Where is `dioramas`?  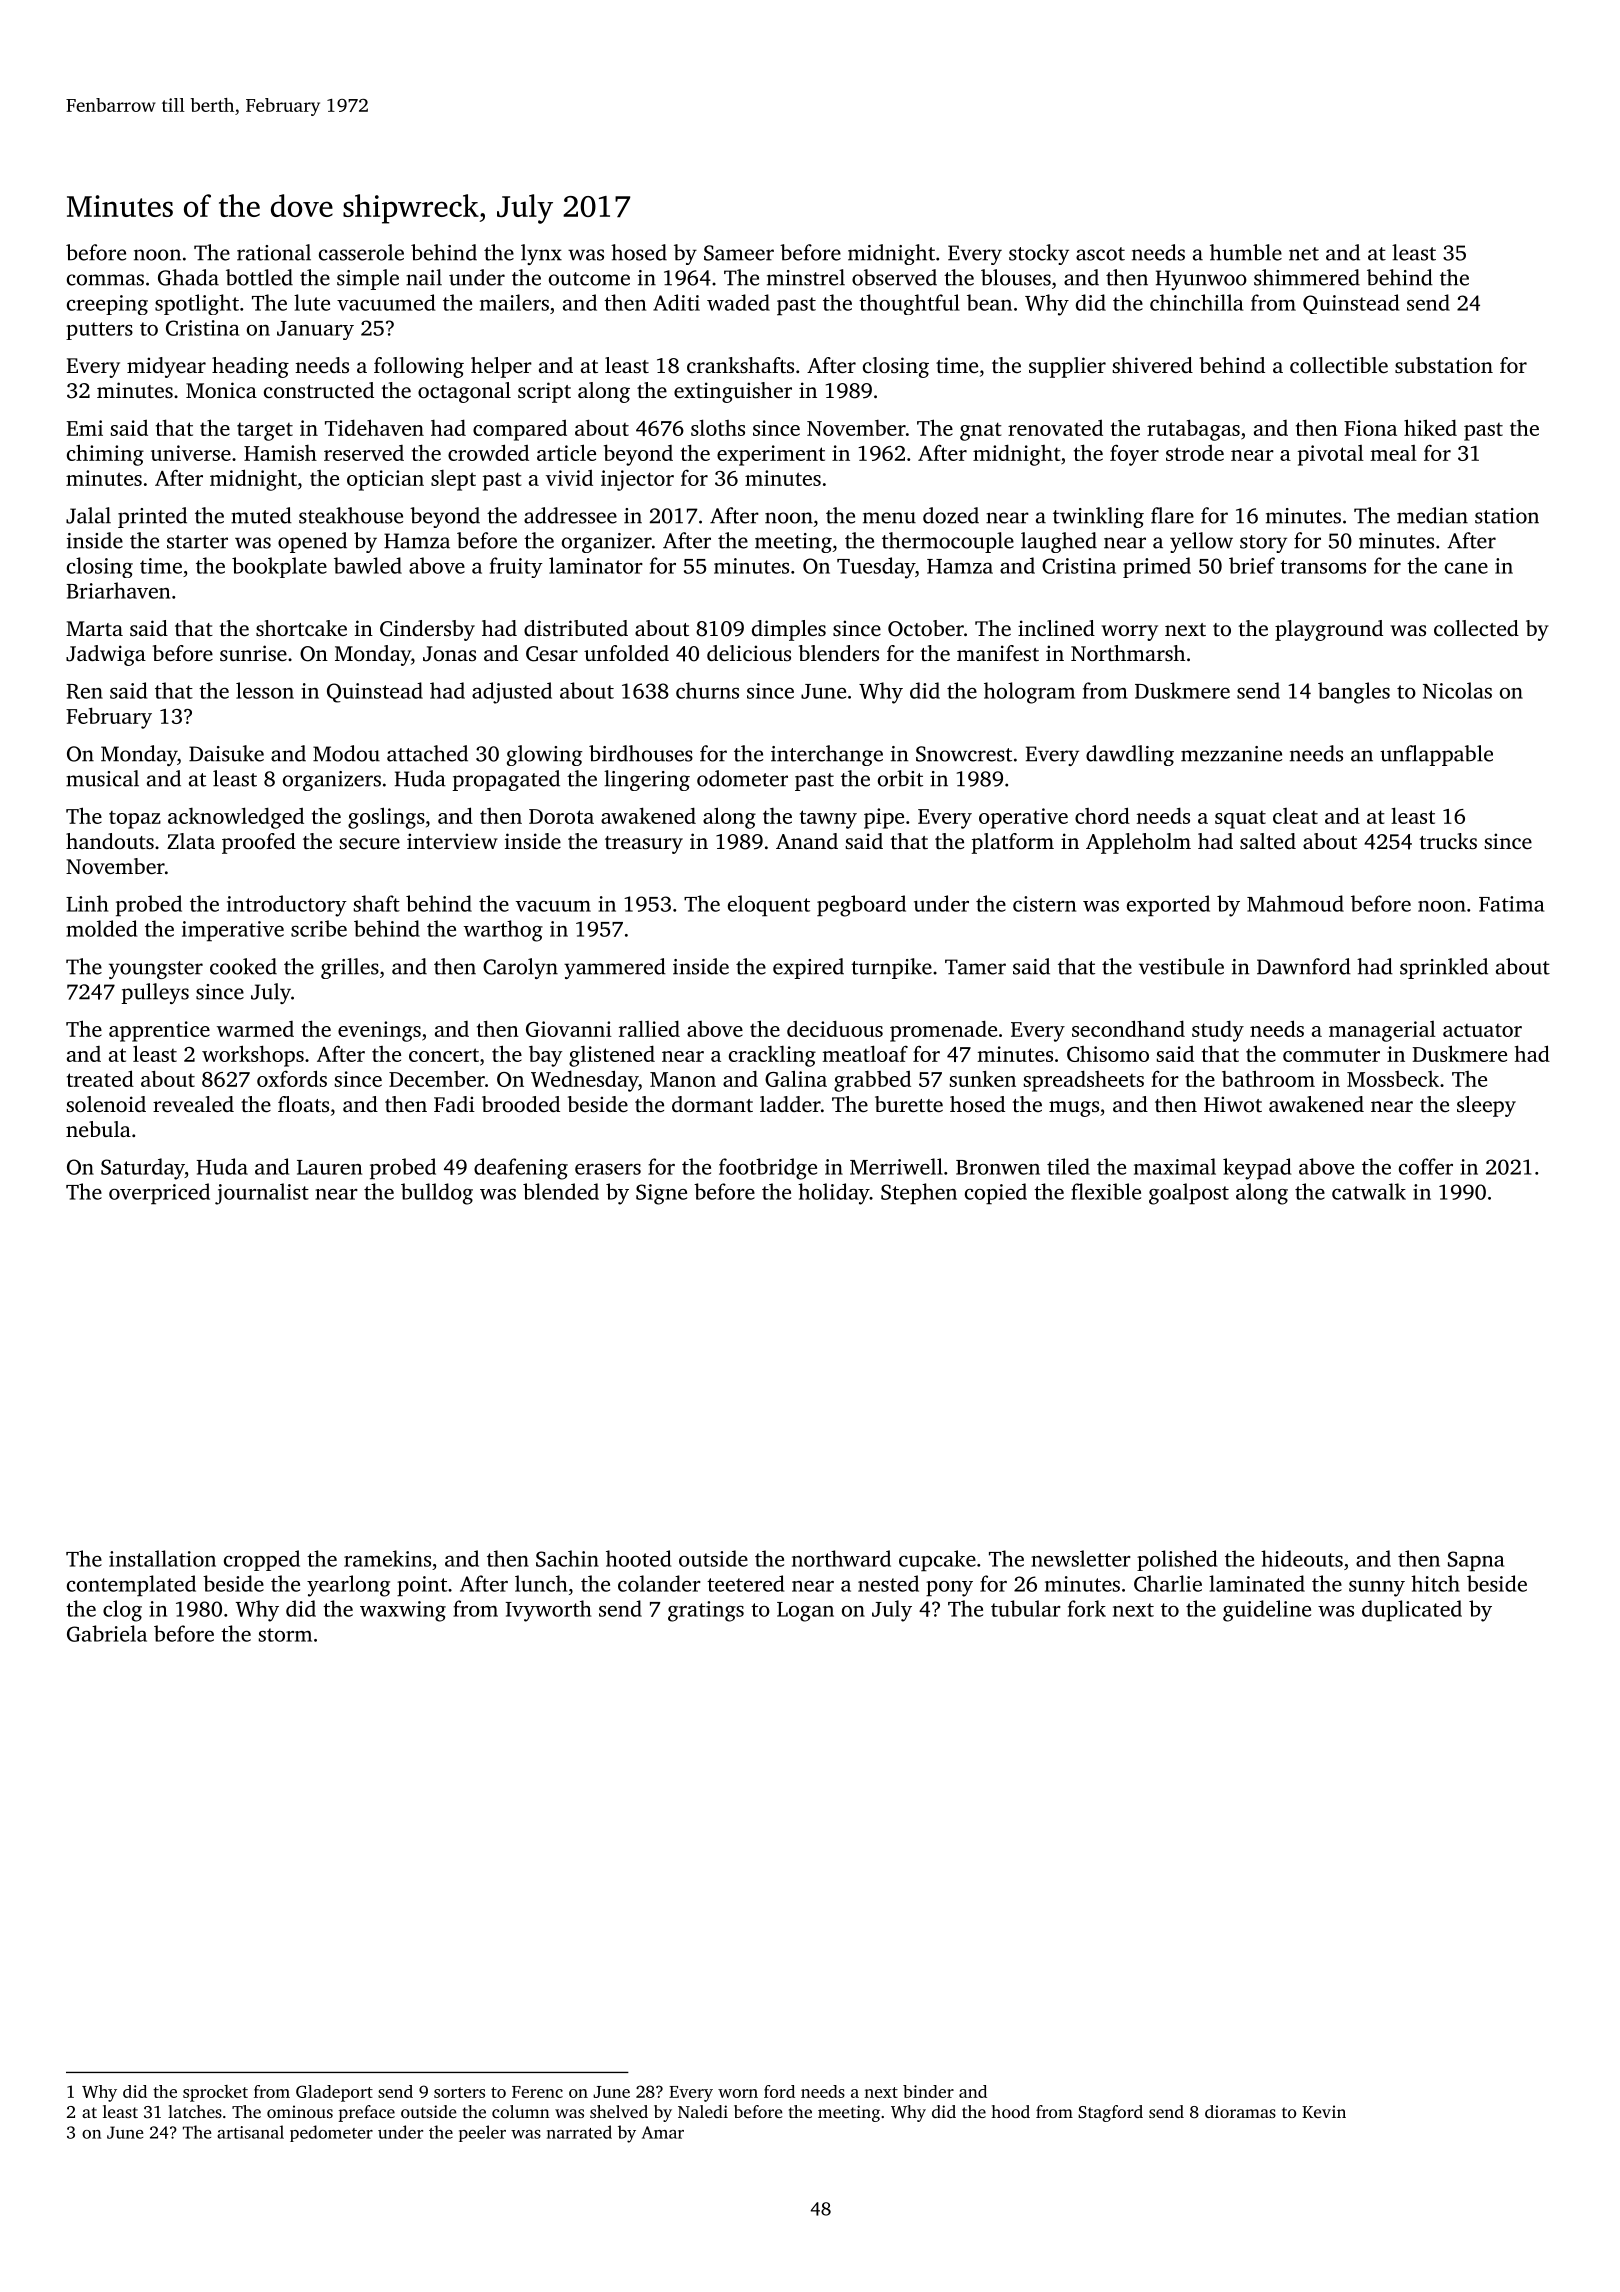
dioramas is located at coordinates (1240, 2111).
